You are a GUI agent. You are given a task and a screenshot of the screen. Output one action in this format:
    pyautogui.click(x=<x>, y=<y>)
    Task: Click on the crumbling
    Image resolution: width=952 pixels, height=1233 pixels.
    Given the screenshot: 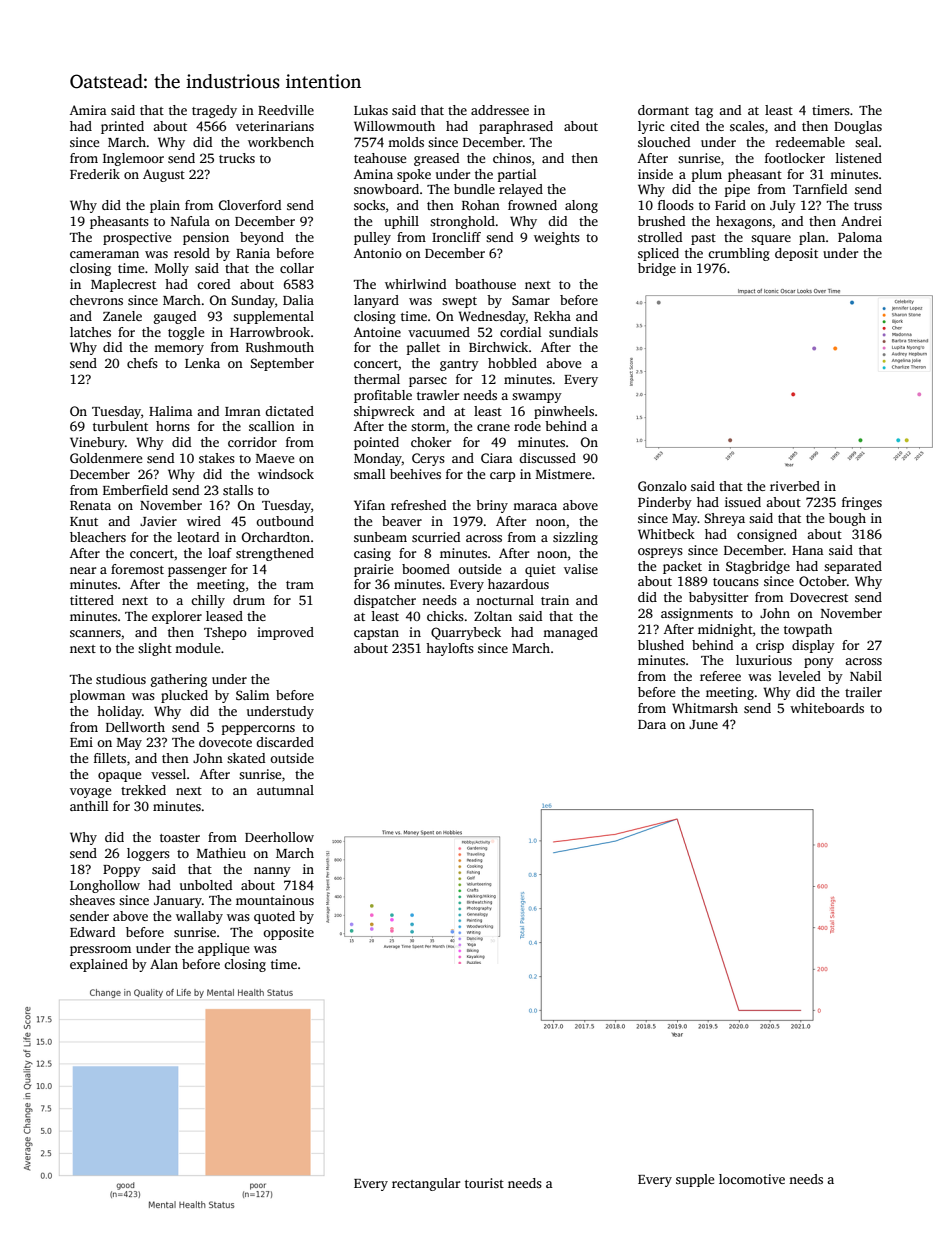 What is the action you would take?
    pyautogui.click(x=739, y=254)
